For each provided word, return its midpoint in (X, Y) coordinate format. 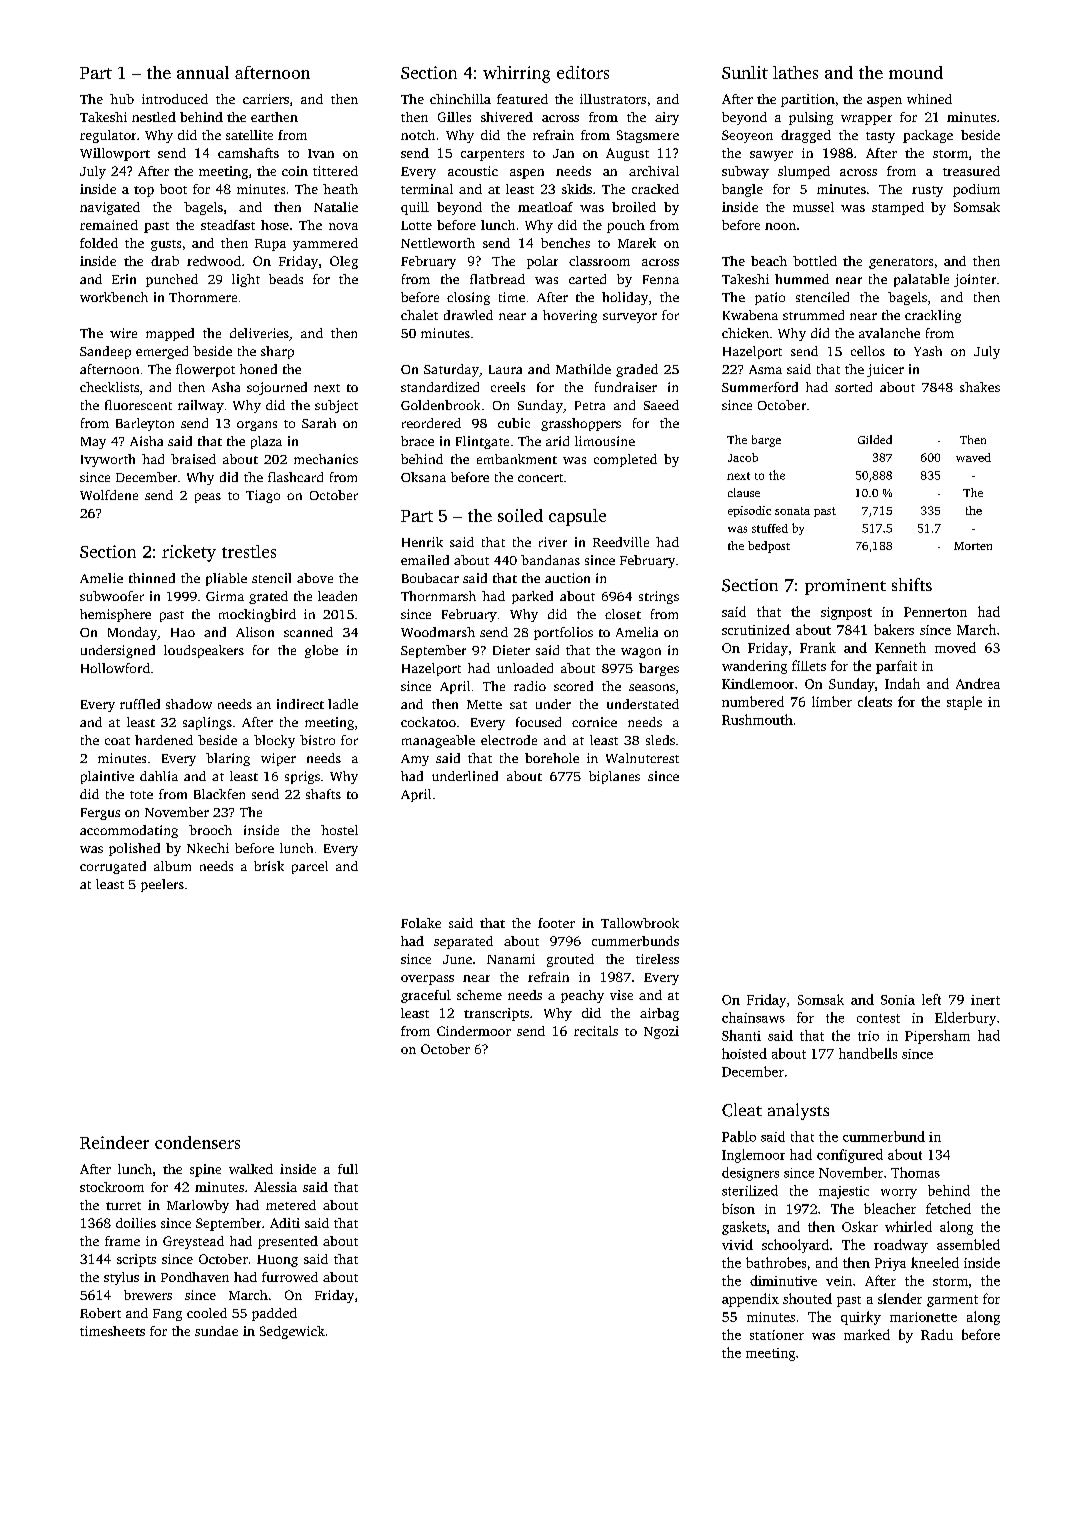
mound (916, 72)
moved (955, 647)
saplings (207, 723)
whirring (516, 74)
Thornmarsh (438, 596)
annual (203, 72)
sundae (216, 1331)
